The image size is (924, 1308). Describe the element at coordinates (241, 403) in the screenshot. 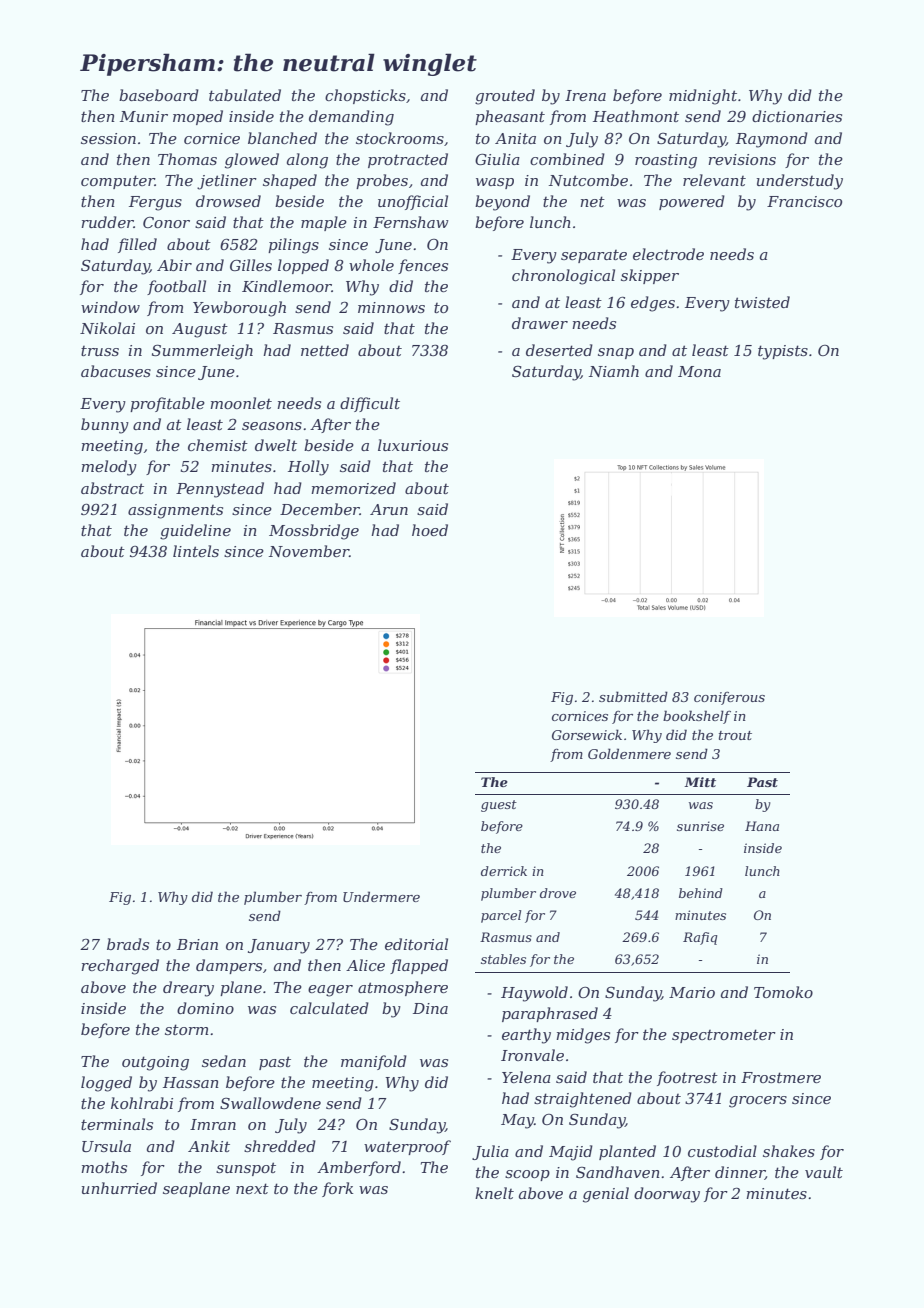

I see `moonlet` at that location.
